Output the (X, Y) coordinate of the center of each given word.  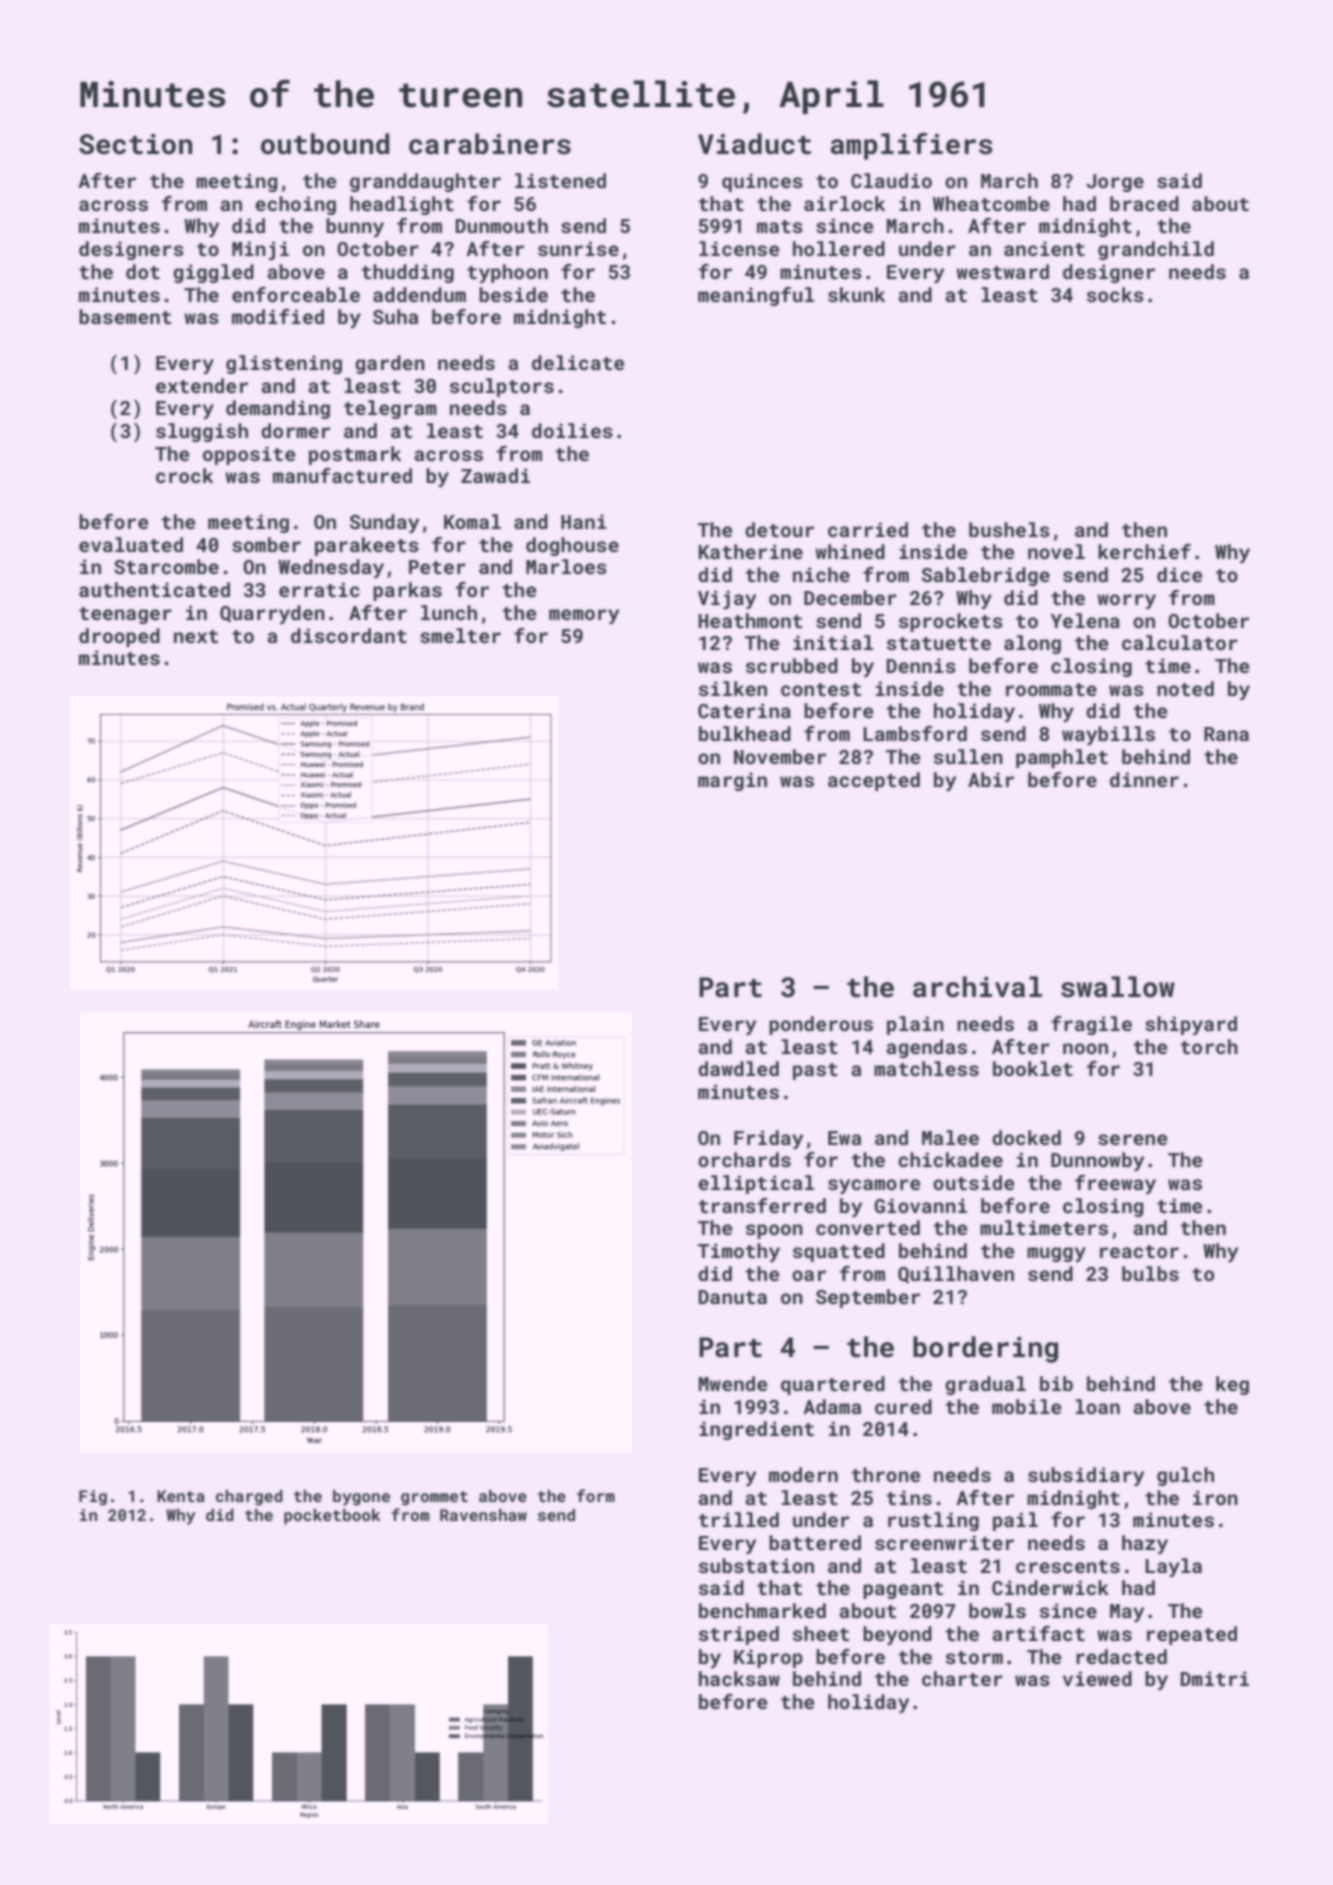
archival (977, 987)
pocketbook (332, 1517)
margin (732, 781)
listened (560, 180)
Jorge (1115, 183)
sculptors (502, 387)
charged (249, 1498)
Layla (1173, 1567)
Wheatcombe (991, 203)
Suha (395, 316)
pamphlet (1062, 758)
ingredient (756, 1430)
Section (136, 144)
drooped (119, 637)
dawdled (738, 1068)
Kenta (181, 1496)
